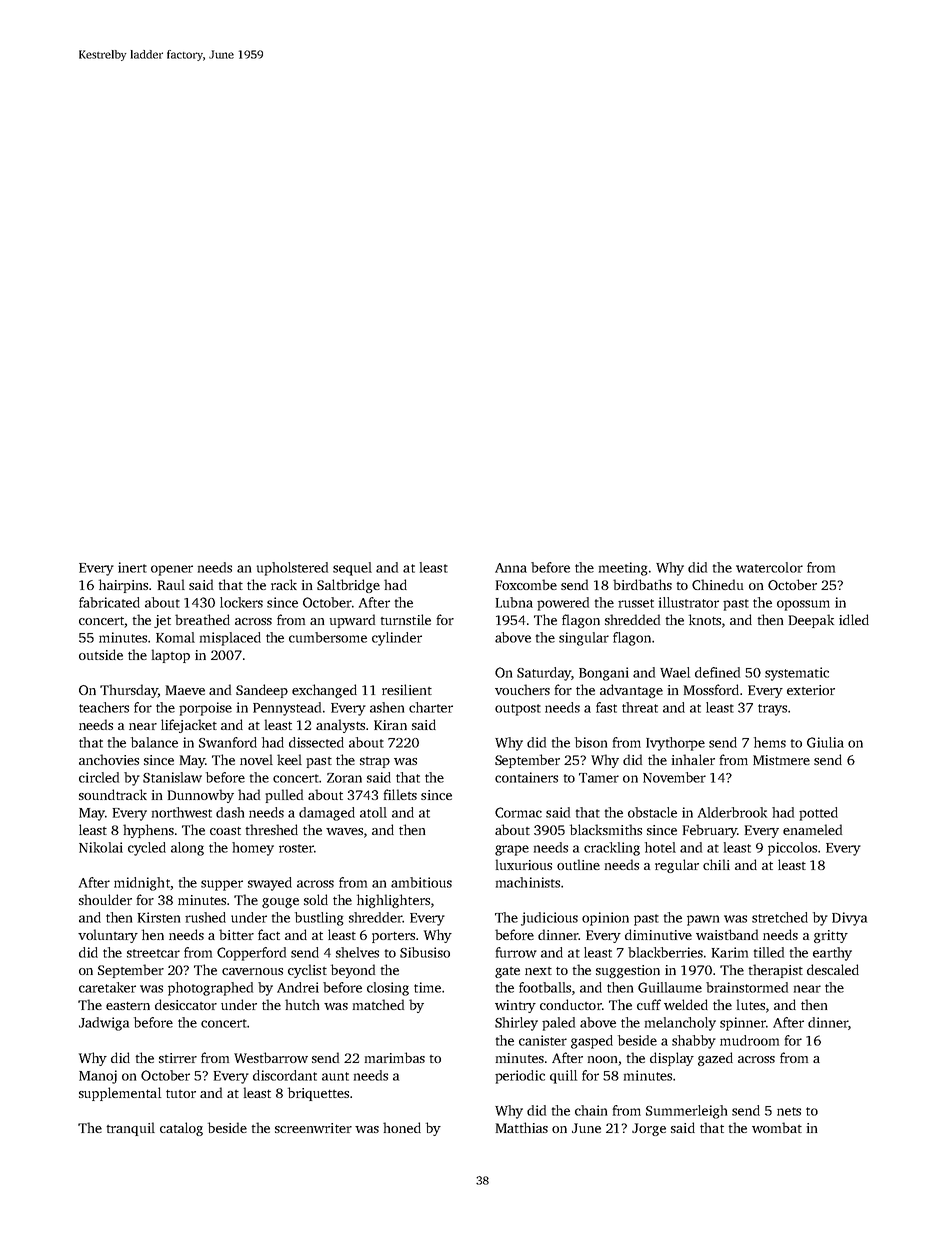 This document has width=952, height=1233. What do you see at coordinates (101, 847) in the document?
I see `Nikolai` at bounding box center [101, 847].
